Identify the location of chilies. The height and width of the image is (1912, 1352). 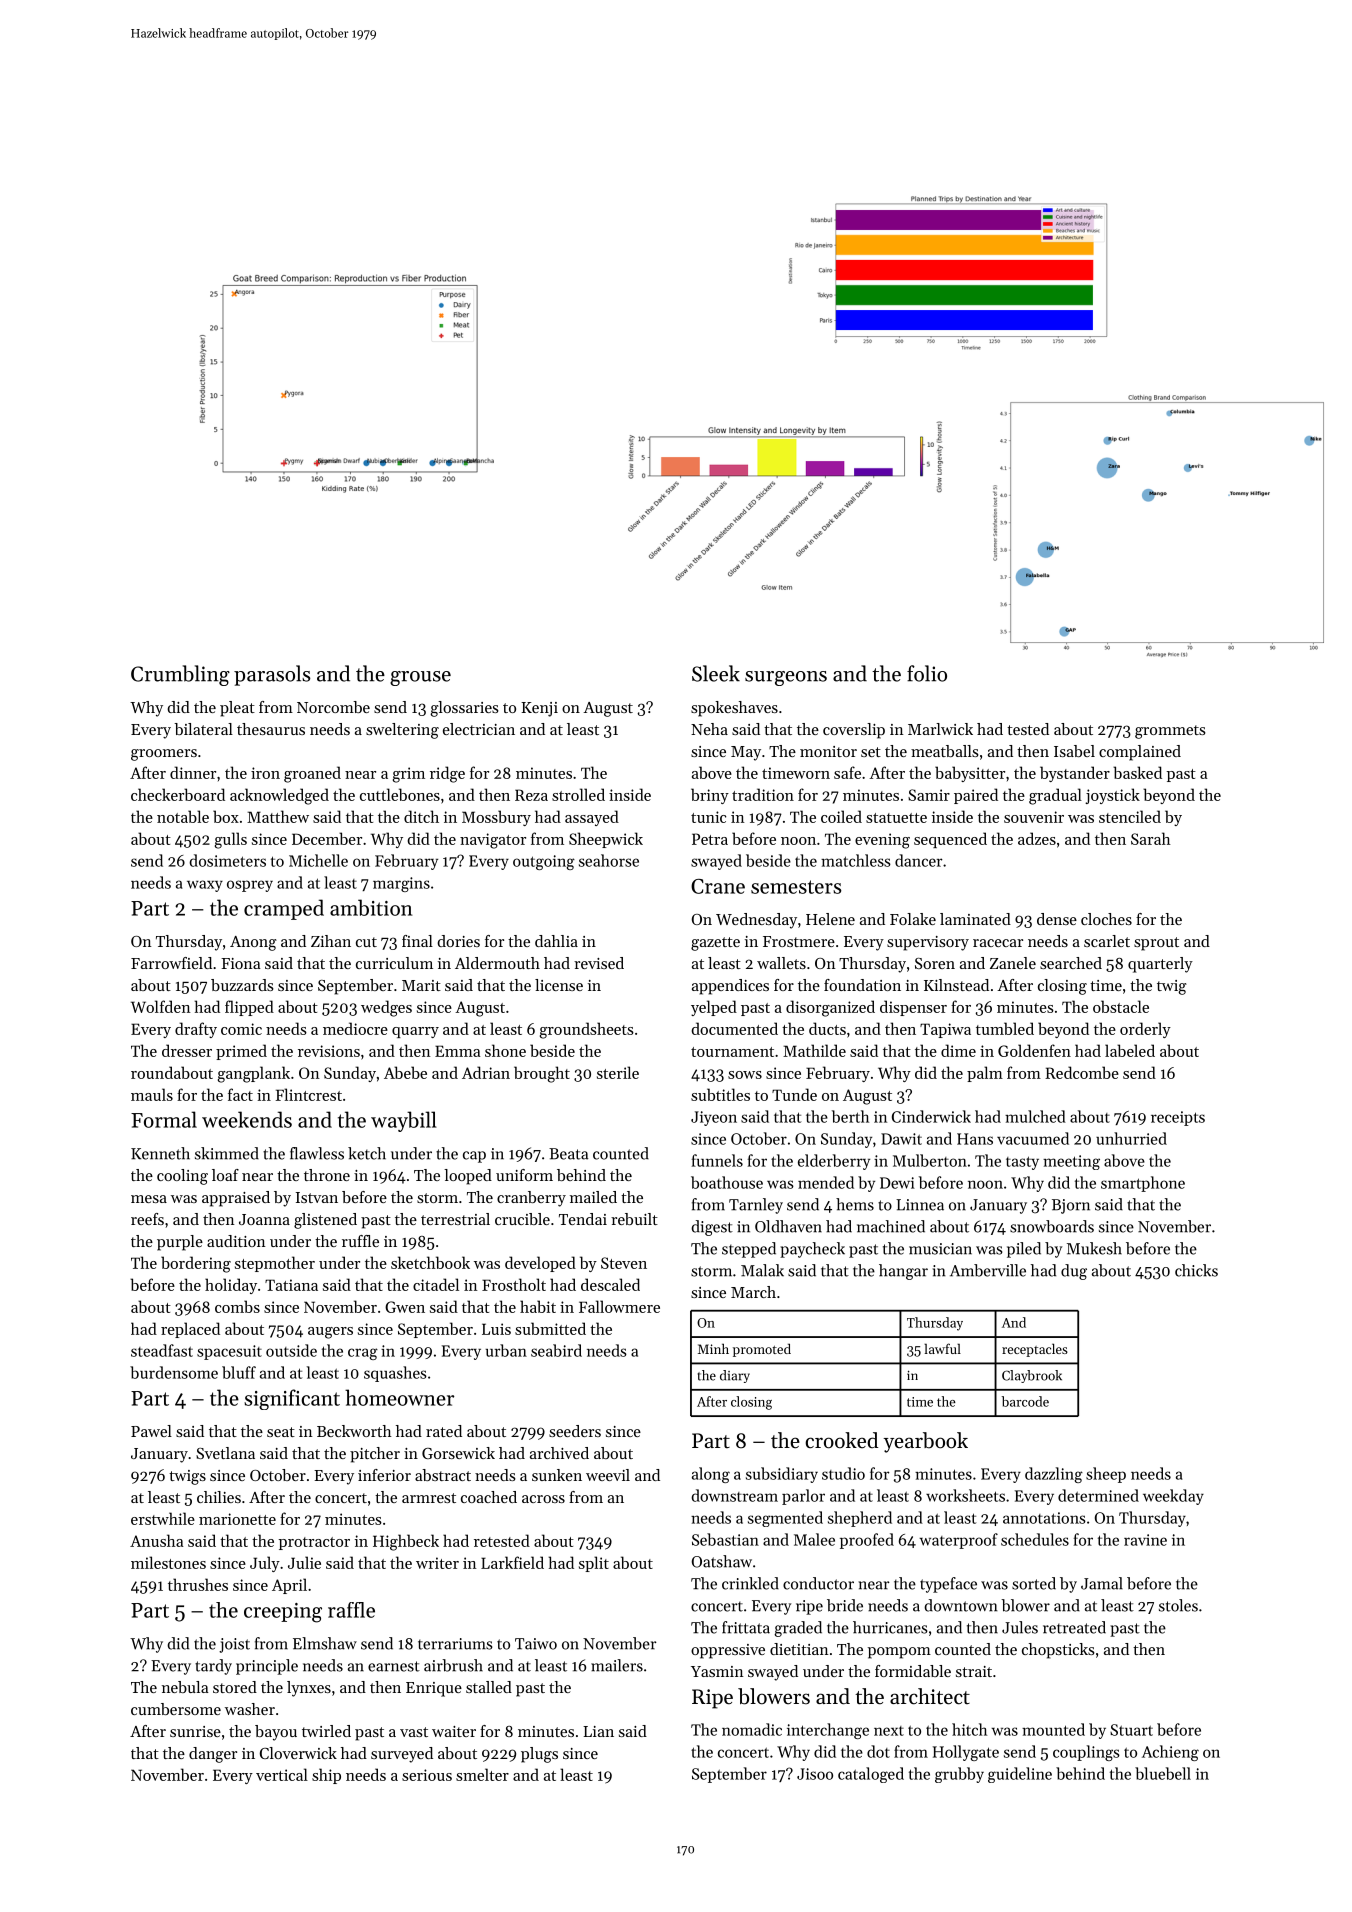
(219, 1497).
